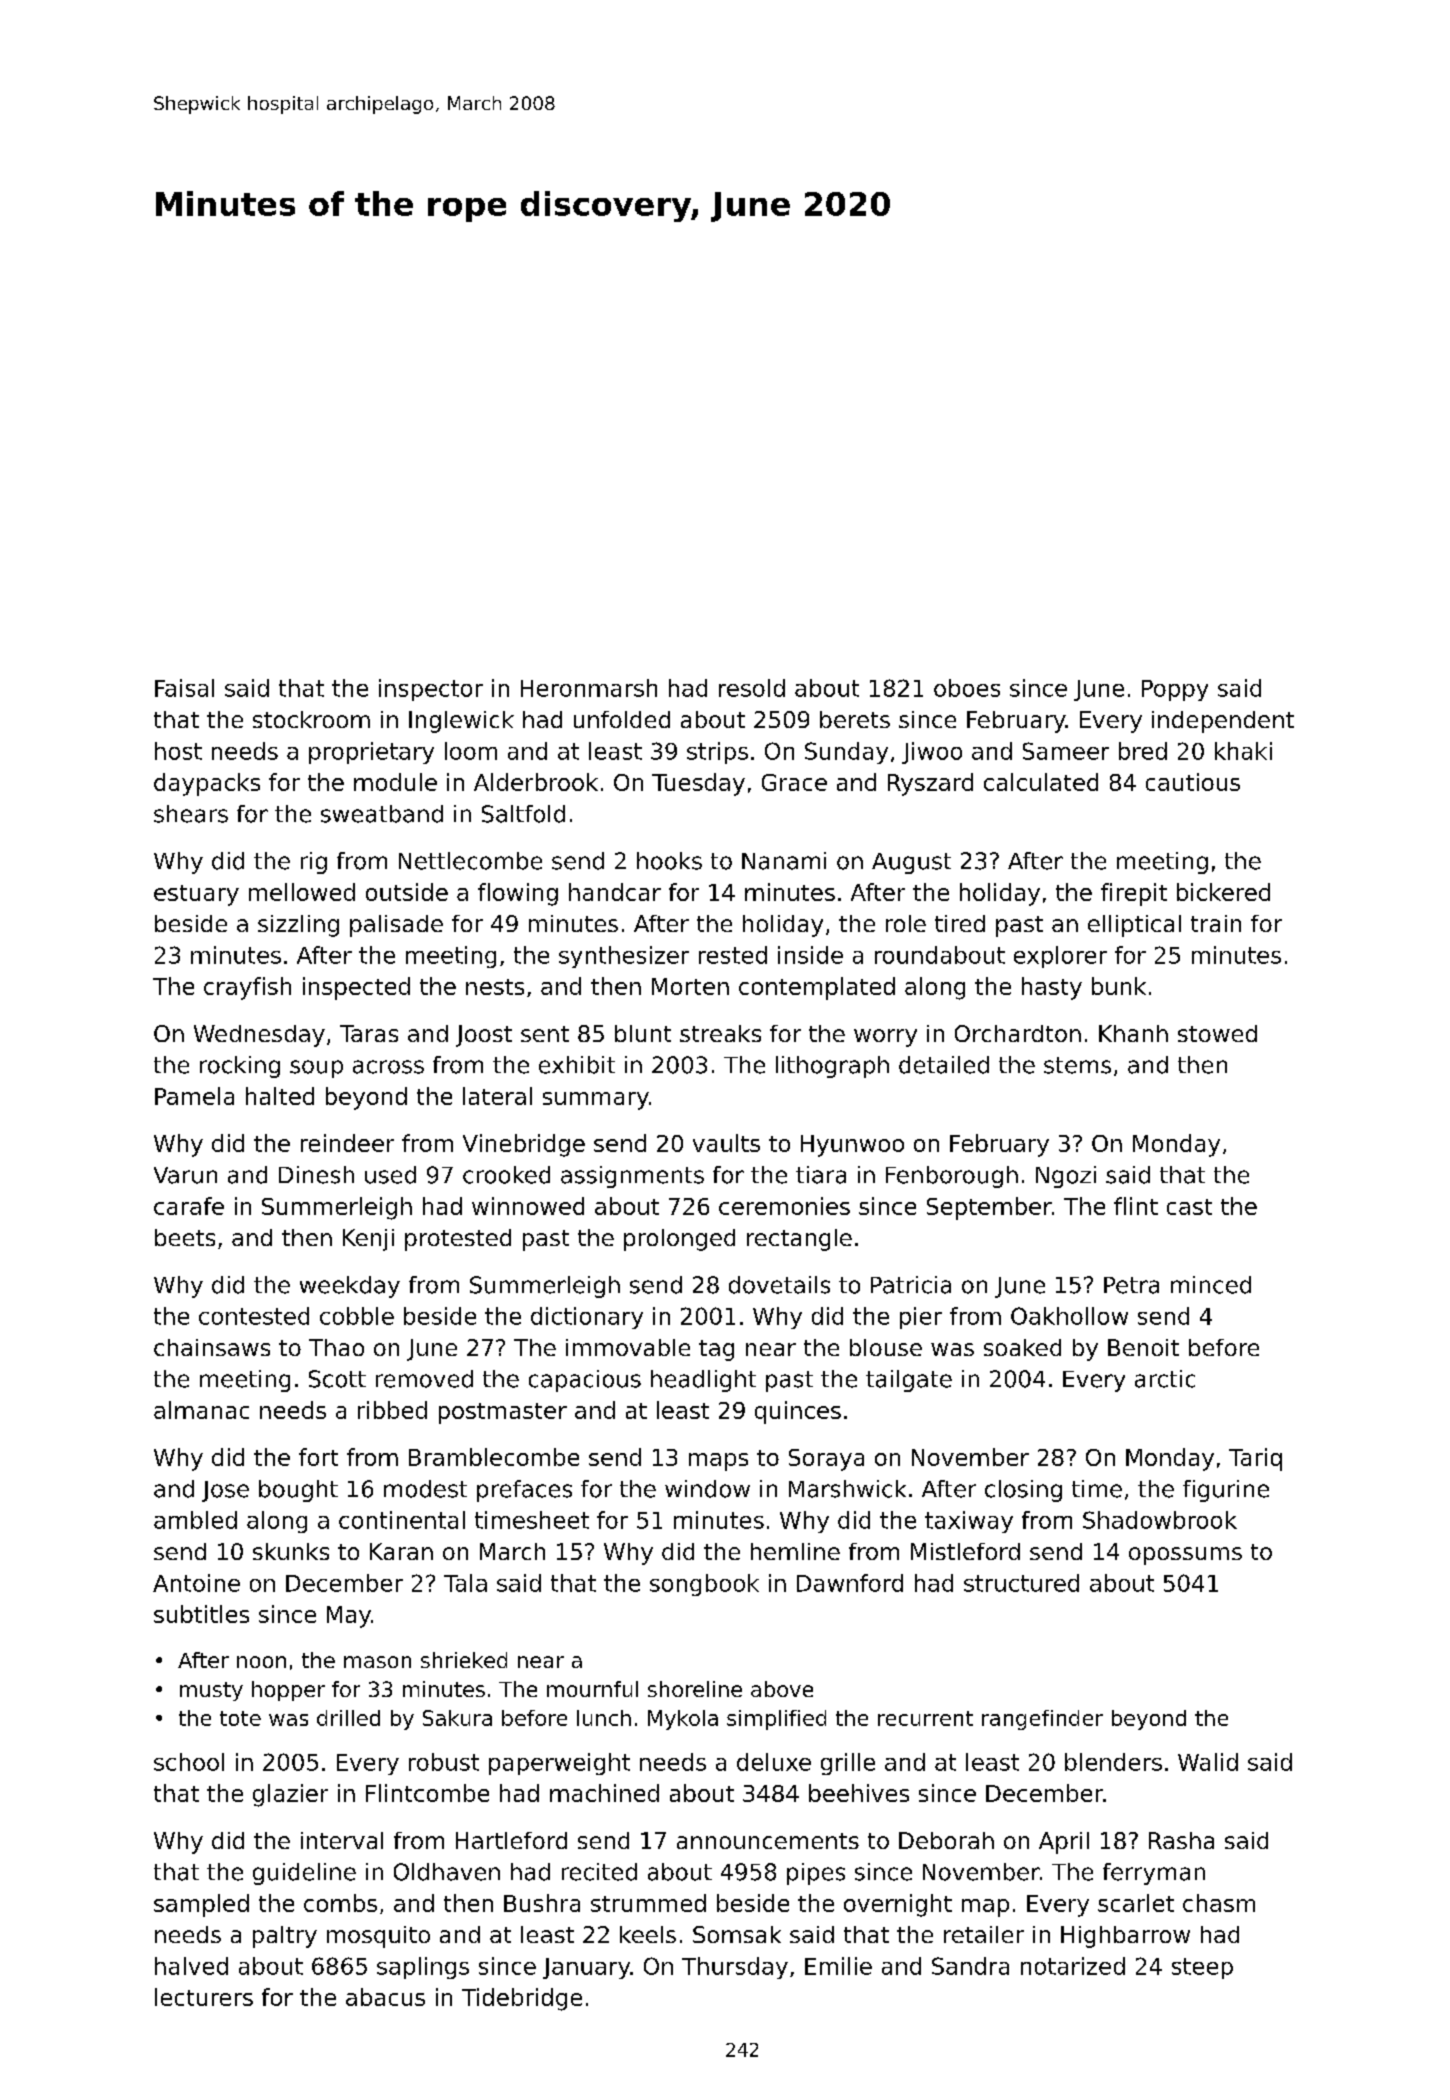 Image resolution: width=1450 pixels, height=2100 pixels. What do you see at coordinates (1202, 1968) in the screenshot?
I see `steep` at bounding box center [1202, 1968].
